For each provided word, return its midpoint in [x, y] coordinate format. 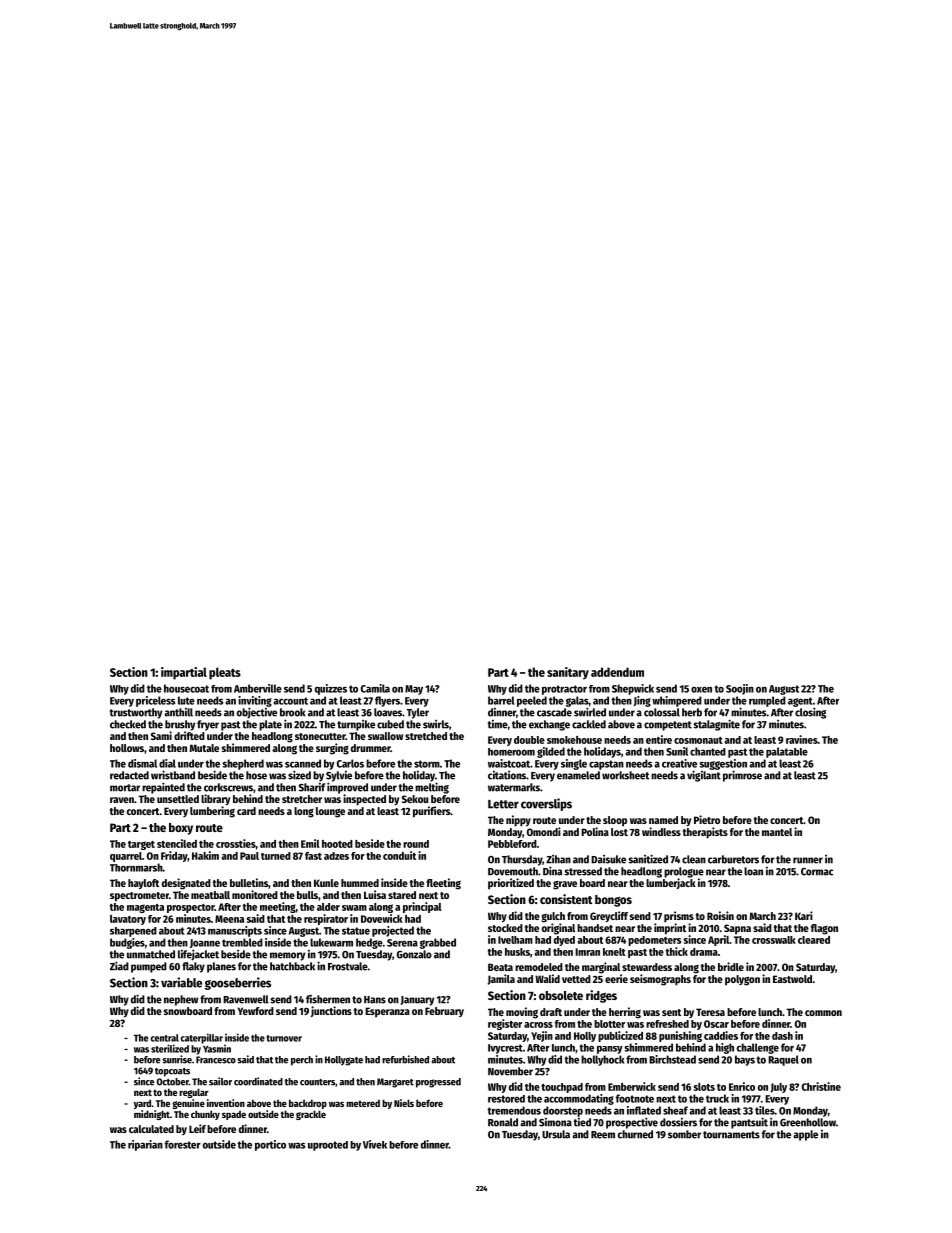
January [417, 1001]
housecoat [186, 688]
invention [226, 1103]
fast [313, 856]
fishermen [328, 999]
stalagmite [716, 725]
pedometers [654, 941]
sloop [615, 821]
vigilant [704, 776]
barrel [501, 700]
